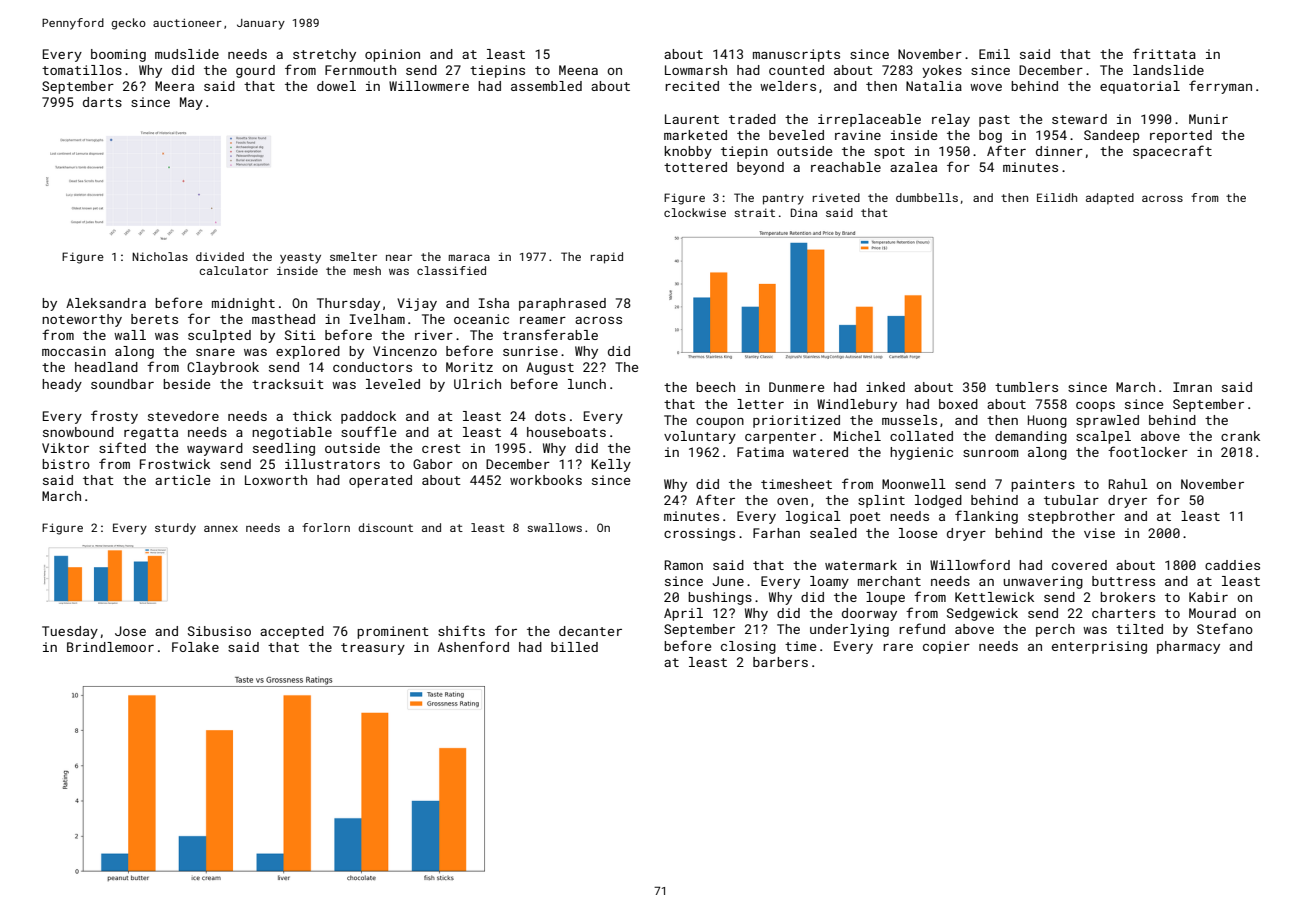 This screenshot has height=924, width=1308. I want to click on crossings, so click(699, 534).
